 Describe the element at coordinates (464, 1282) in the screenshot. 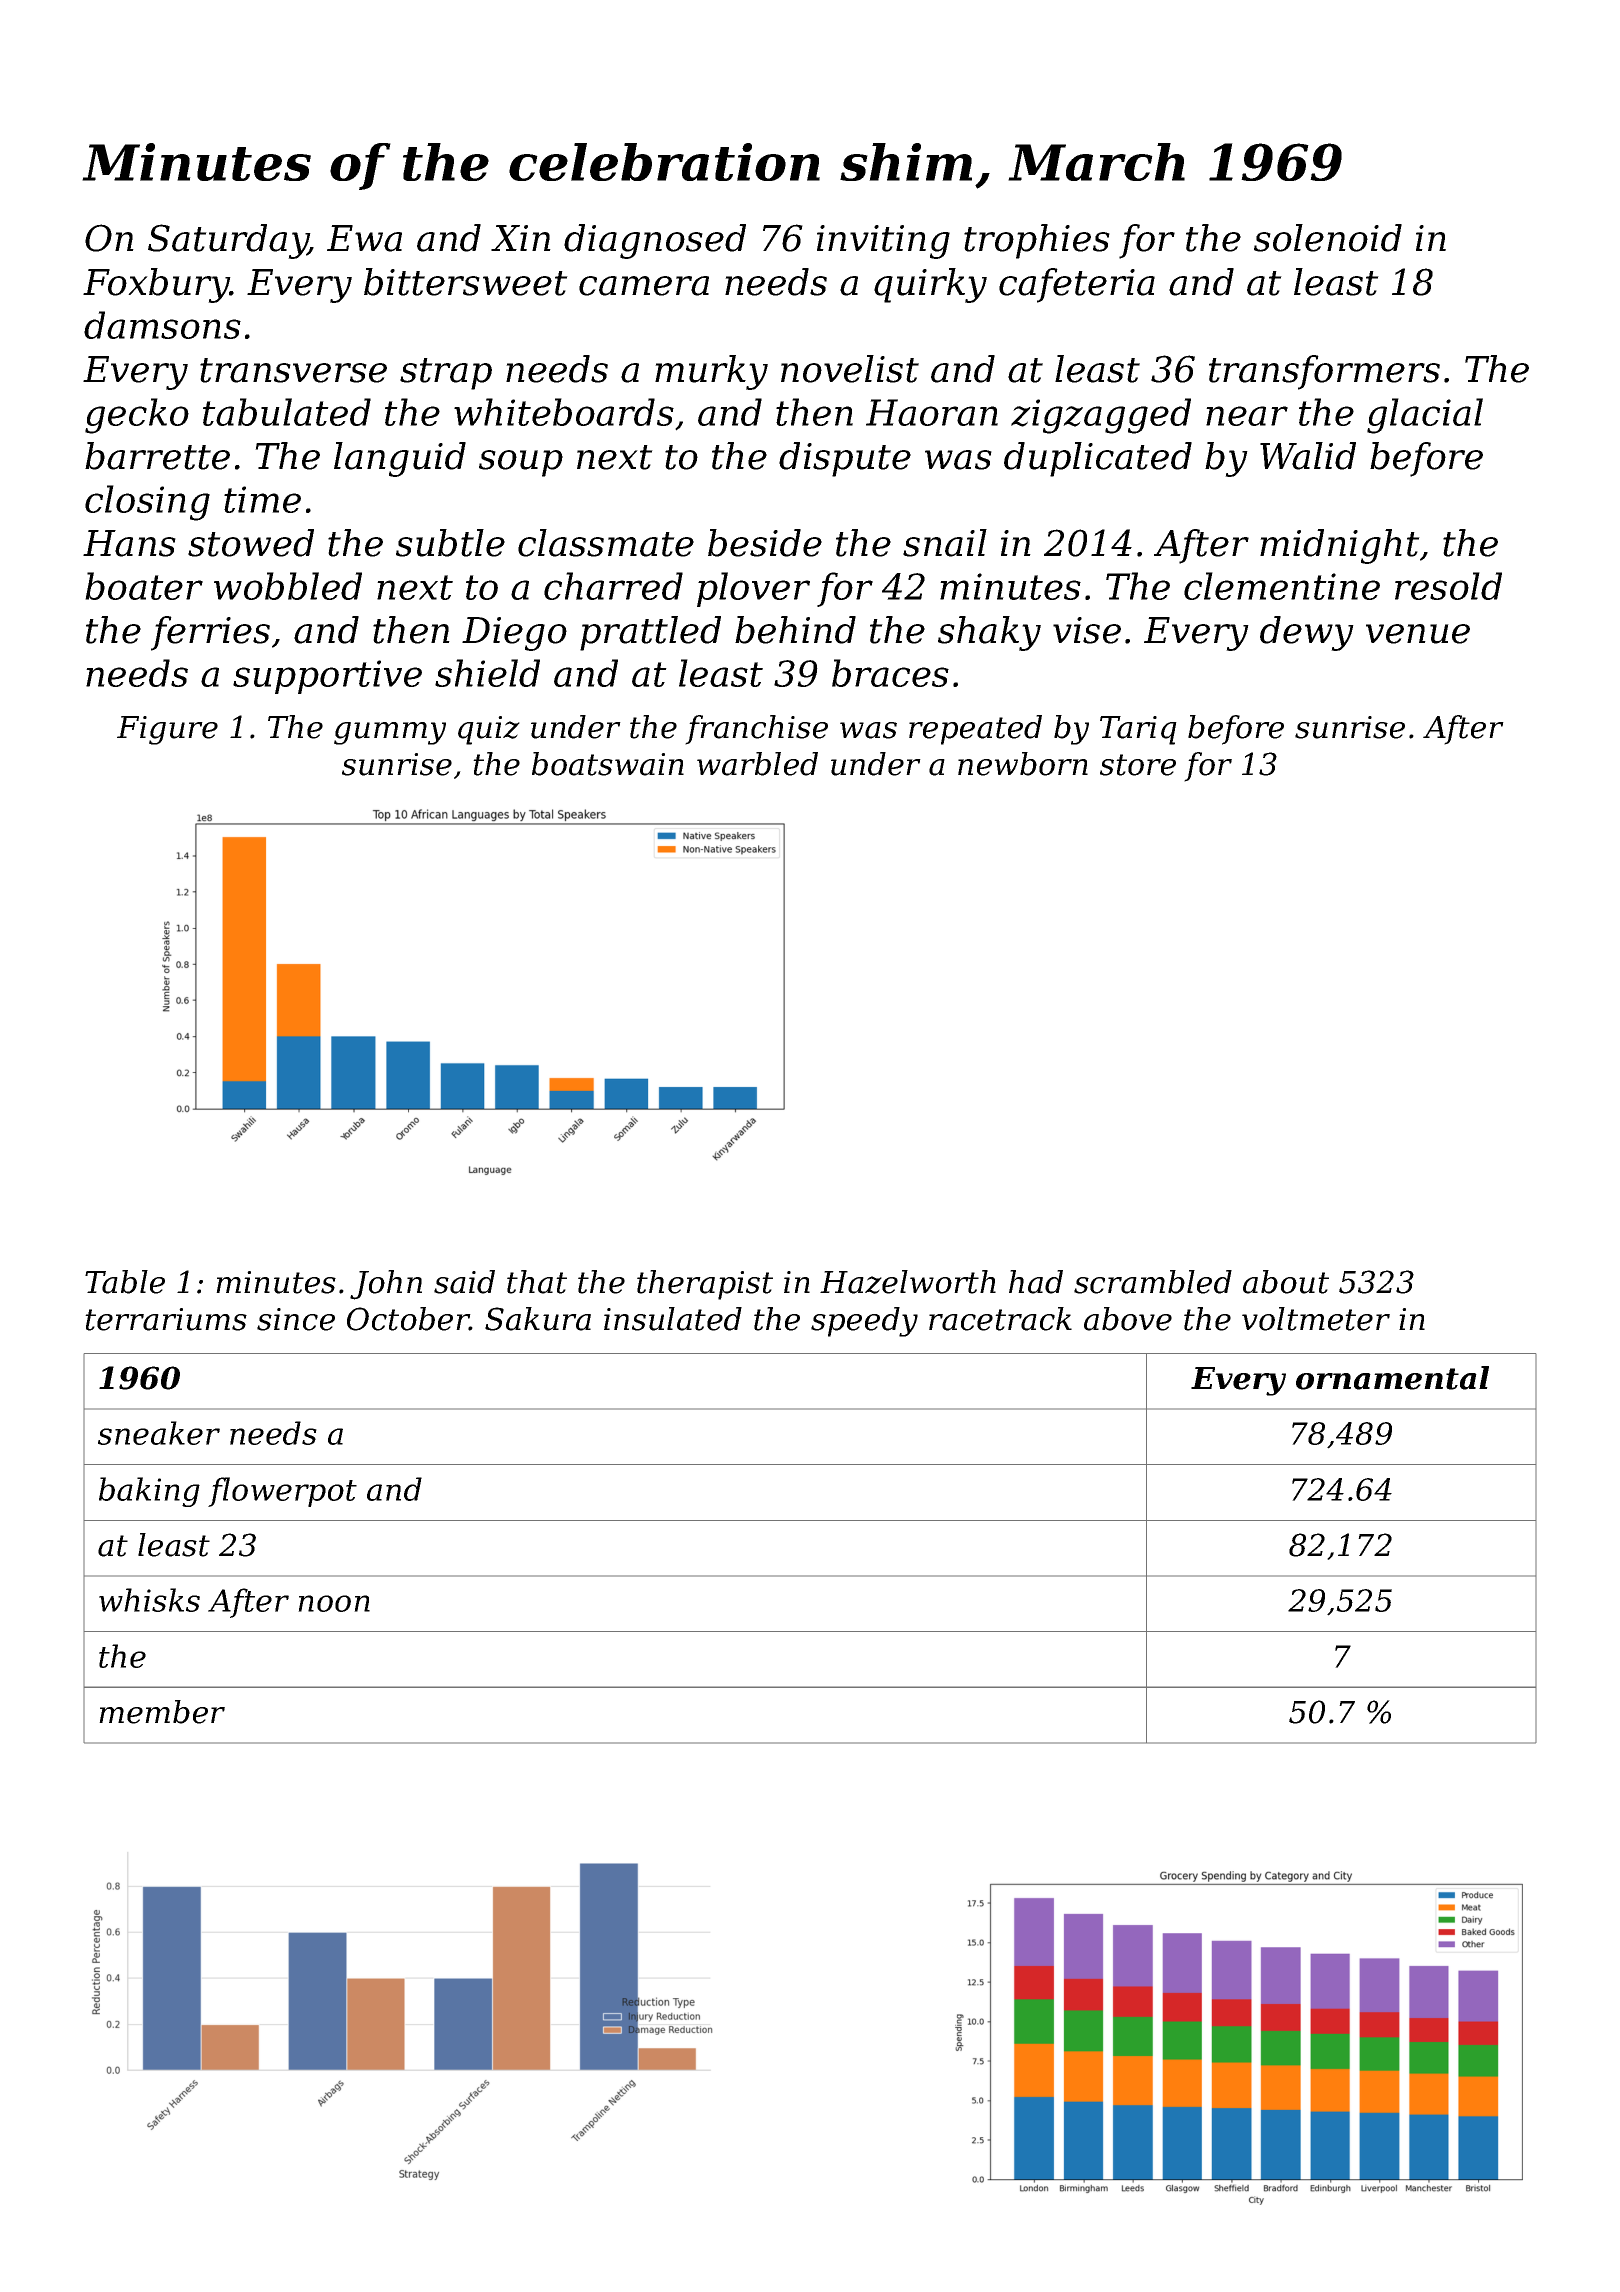

I see `said` at that location.
